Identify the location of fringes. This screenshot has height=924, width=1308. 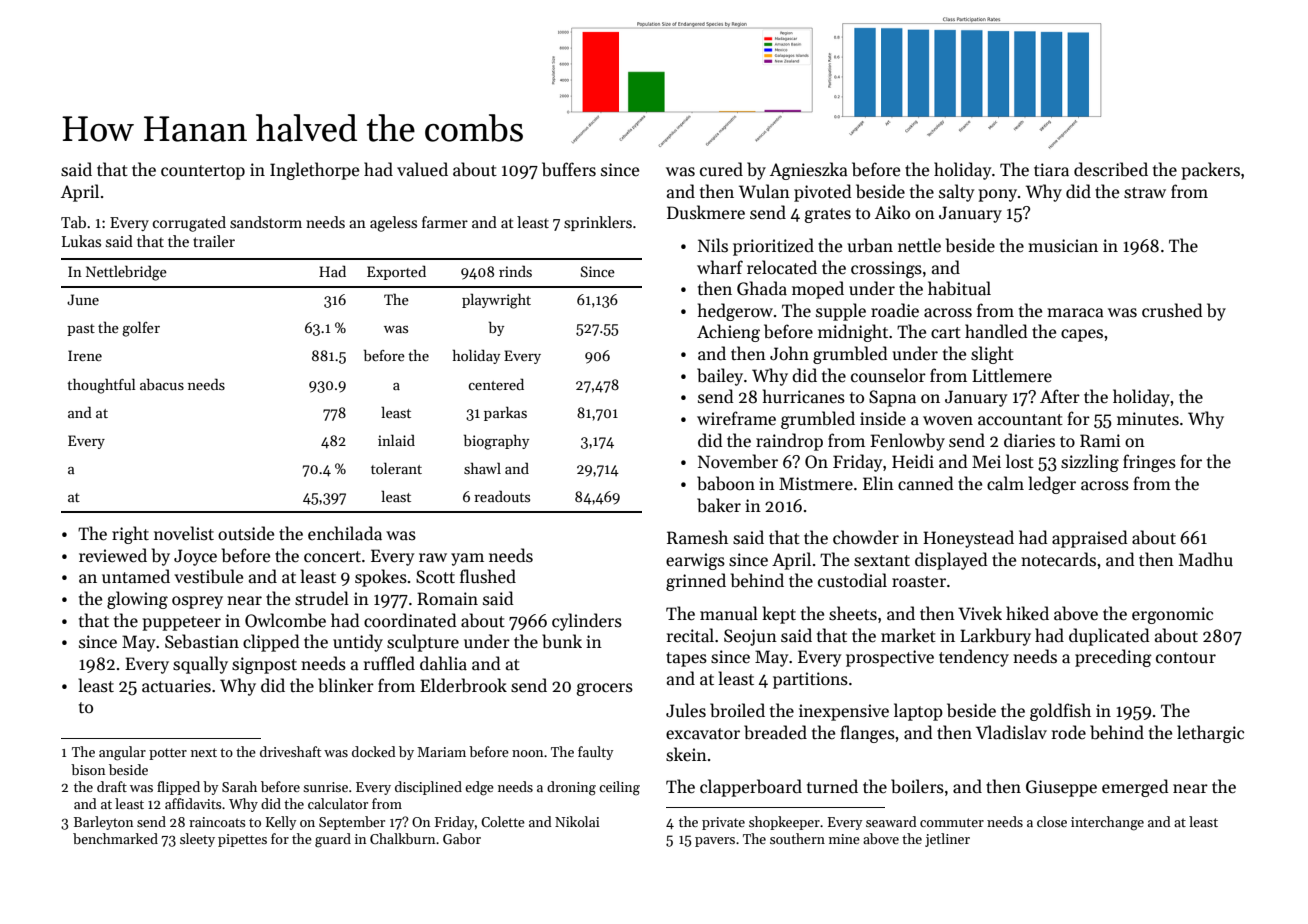
(1149, 463).
